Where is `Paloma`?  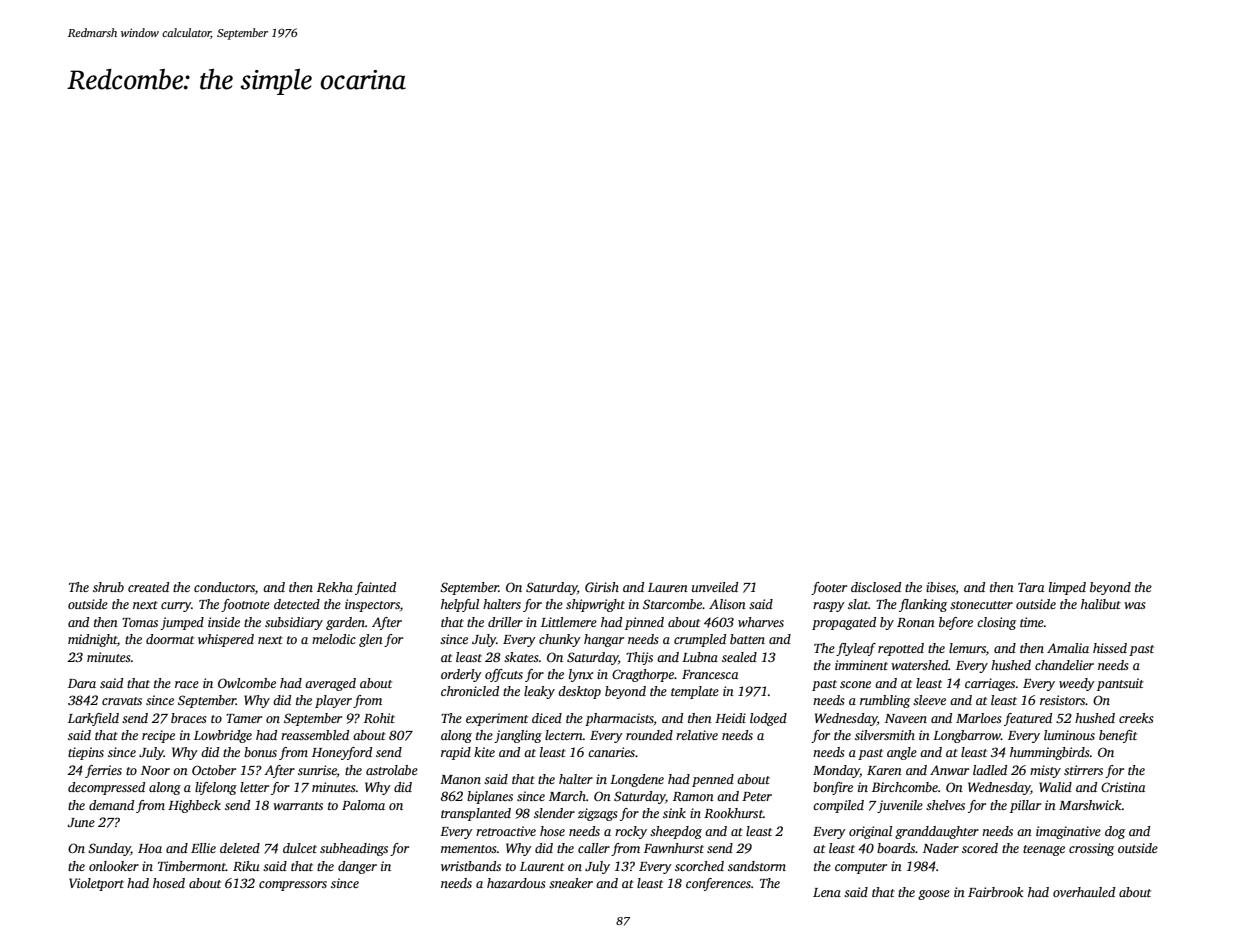 Paloma is located at coordinates (363, 805).
